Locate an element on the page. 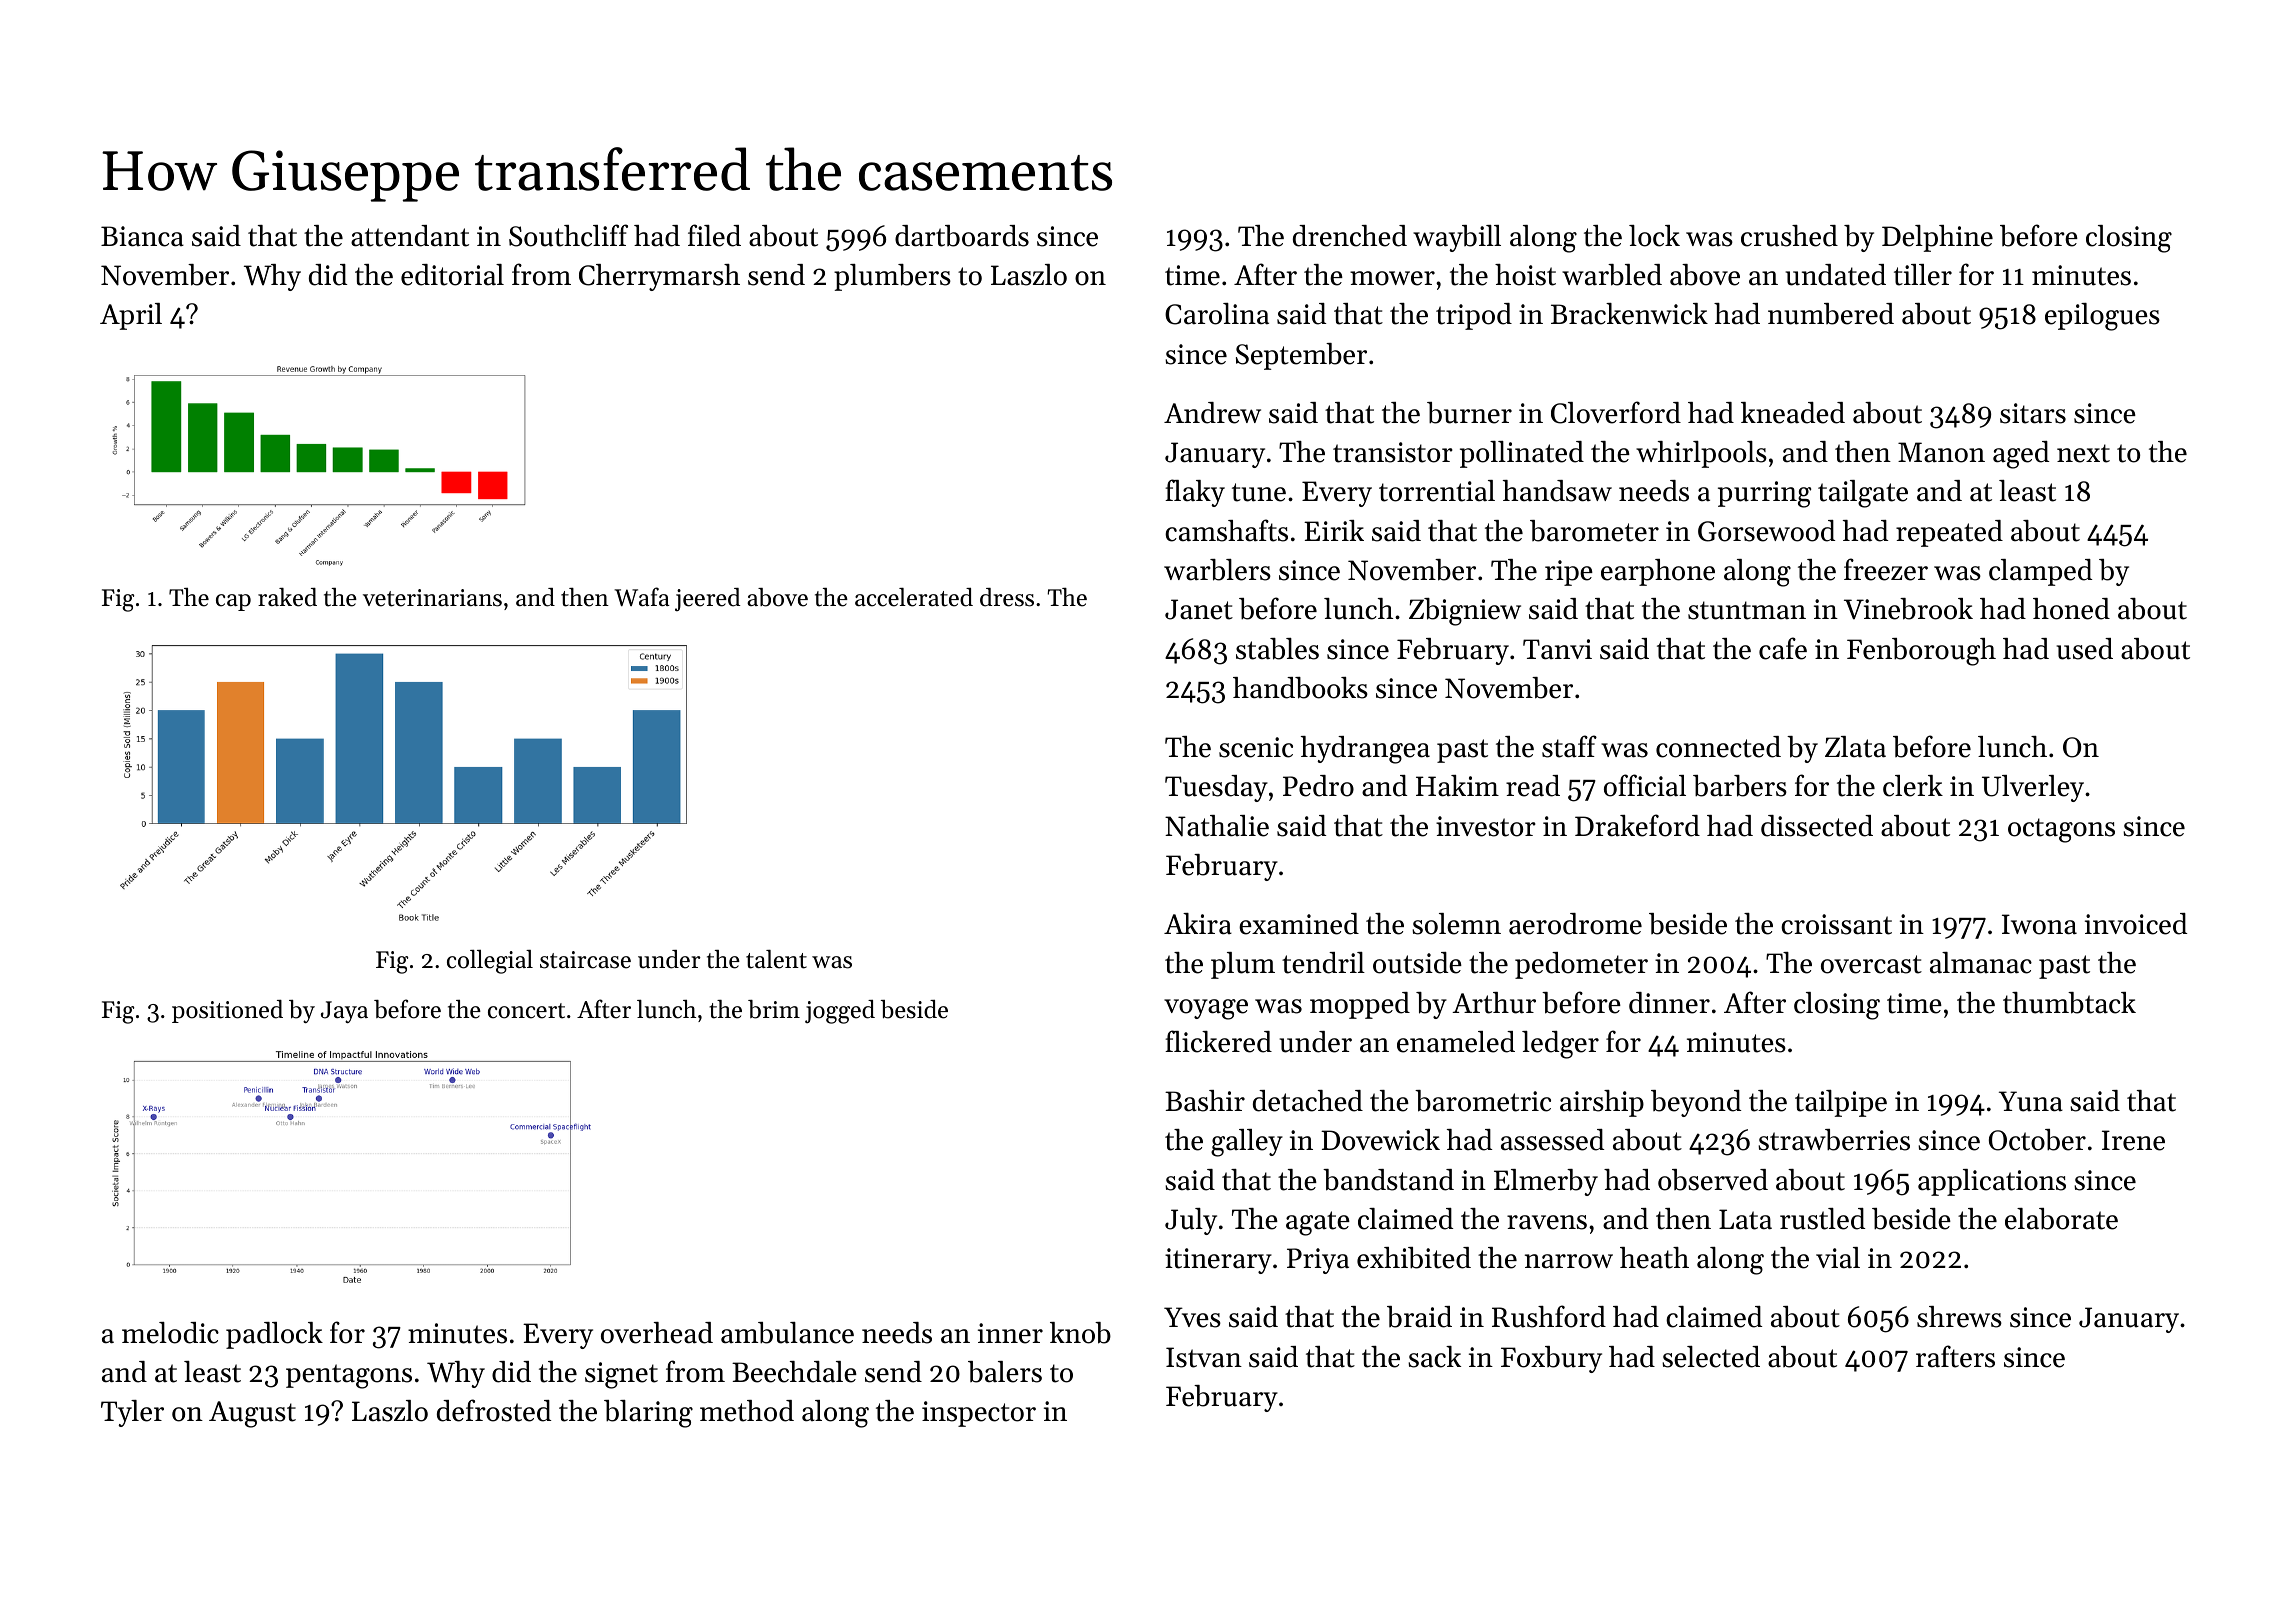 This page has width=2292, height=1620. Carolina is located at coordinates (1217, 314).
